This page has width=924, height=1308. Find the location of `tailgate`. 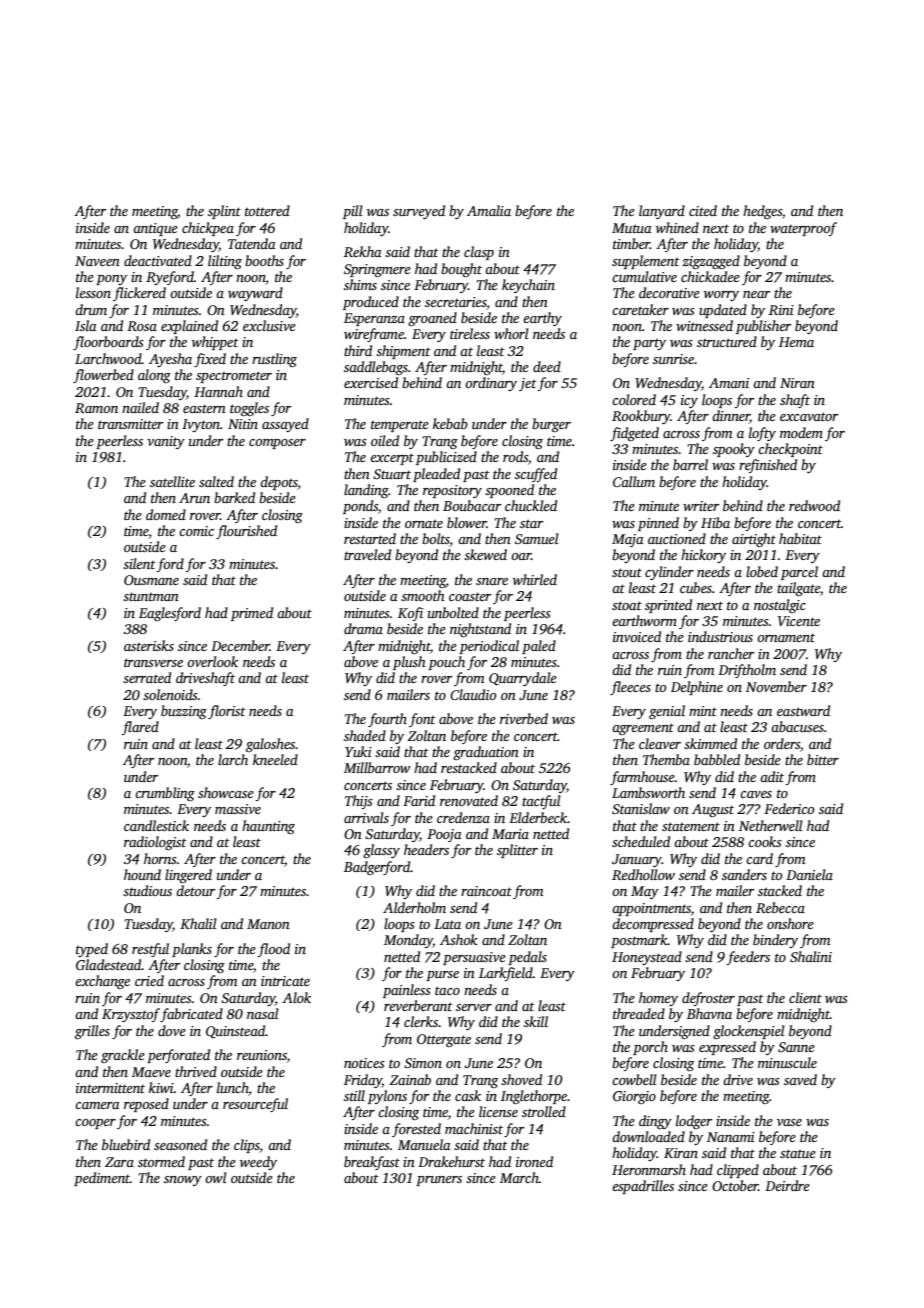

tailgate is located at coordinates (798, 589).
